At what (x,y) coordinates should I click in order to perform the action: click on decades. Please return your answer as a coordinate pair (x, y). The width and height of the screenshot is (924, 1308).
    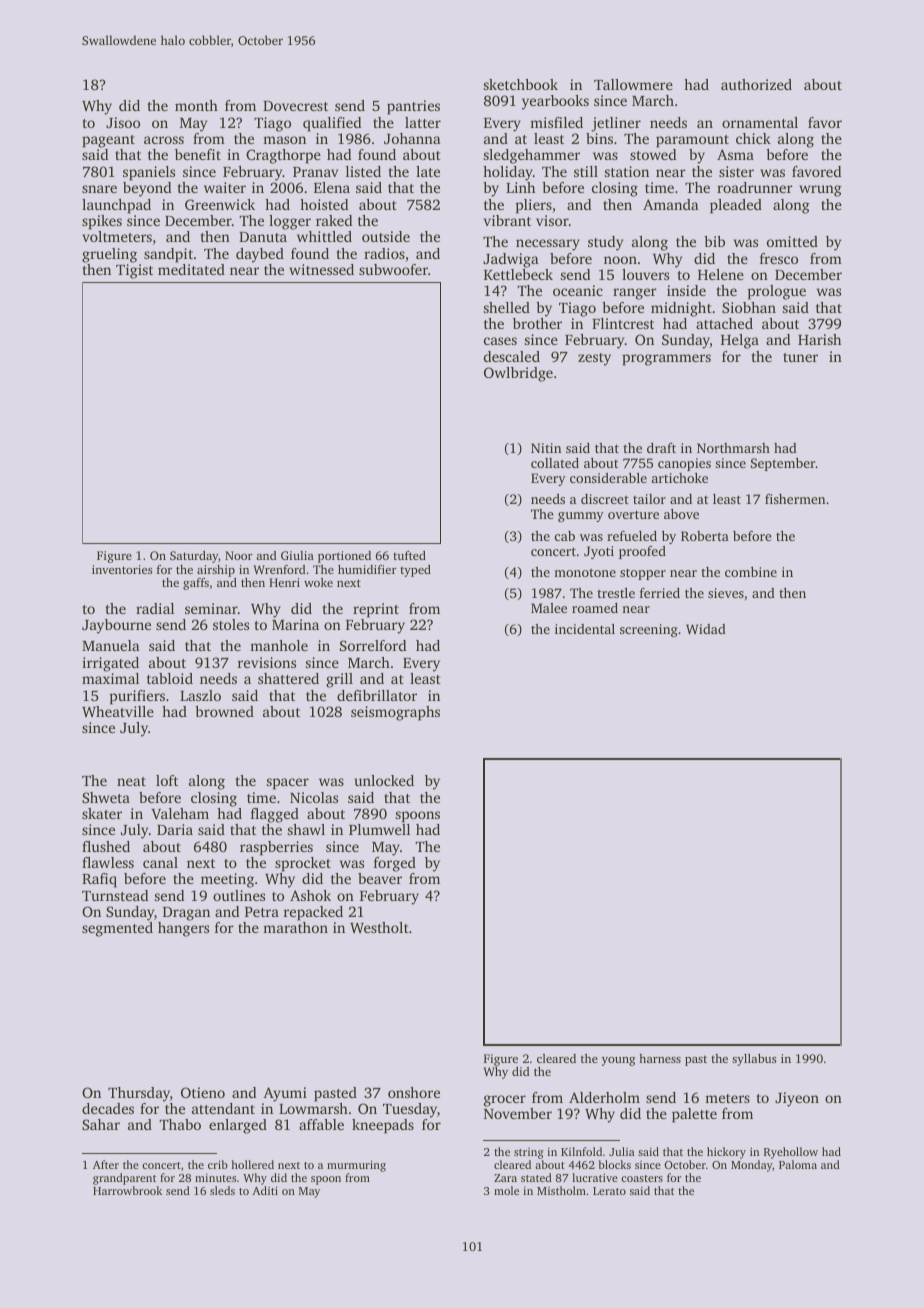
    Looking at the image, I should click on (108, 1108).
